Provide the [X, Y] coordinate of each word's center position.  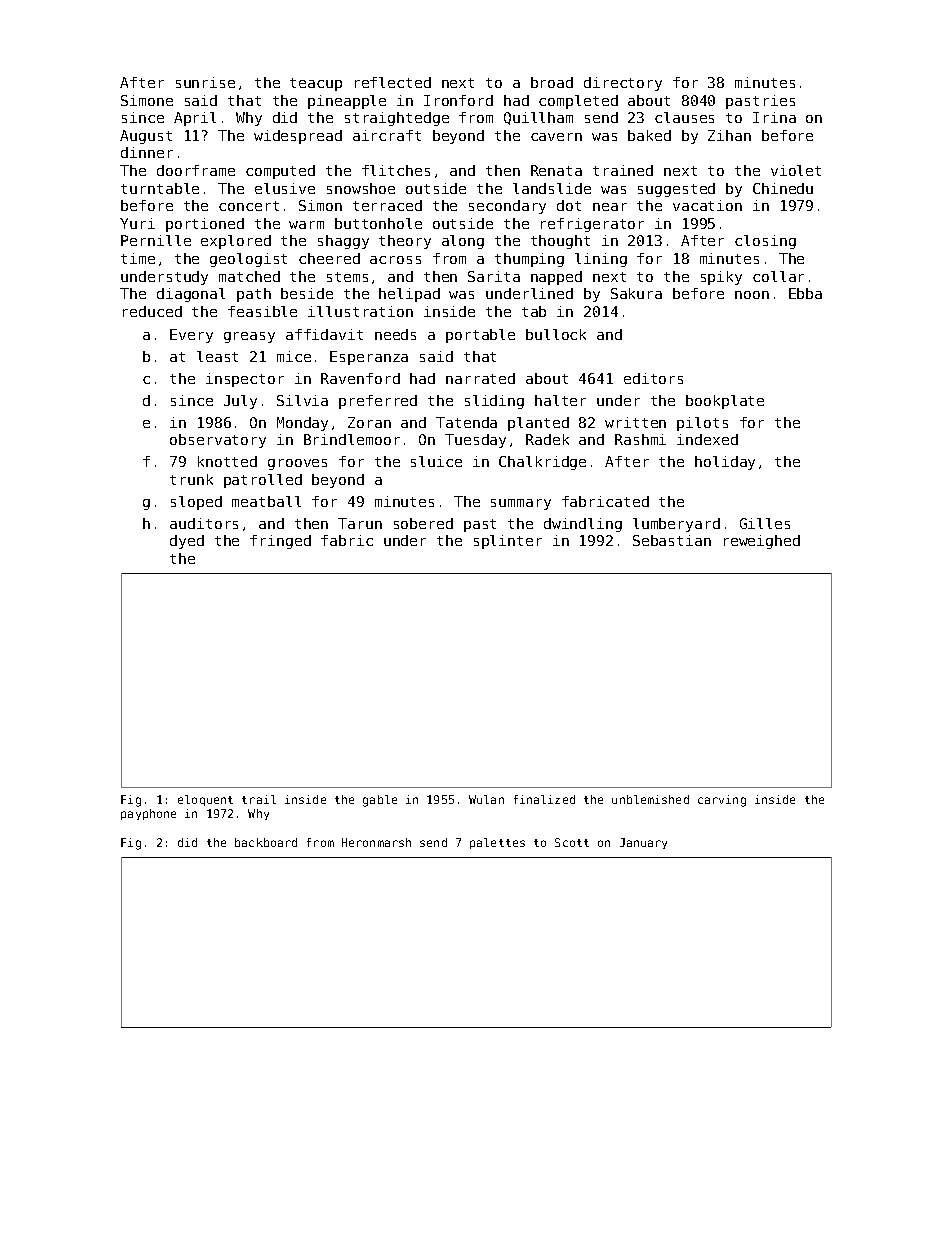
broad [552, 82]
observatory [218, 441]
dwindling [583, 525]
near [610, 207]
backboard [266, 842]
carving [722, 801]
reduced [152, 311]
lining [601, 260]
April [195, 119]
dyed [187, 542]
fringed [280, 542]
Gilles [765, 523]
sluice [436, 461]
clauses [684, 117]
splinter [508, 542]
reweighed [762, 542]
